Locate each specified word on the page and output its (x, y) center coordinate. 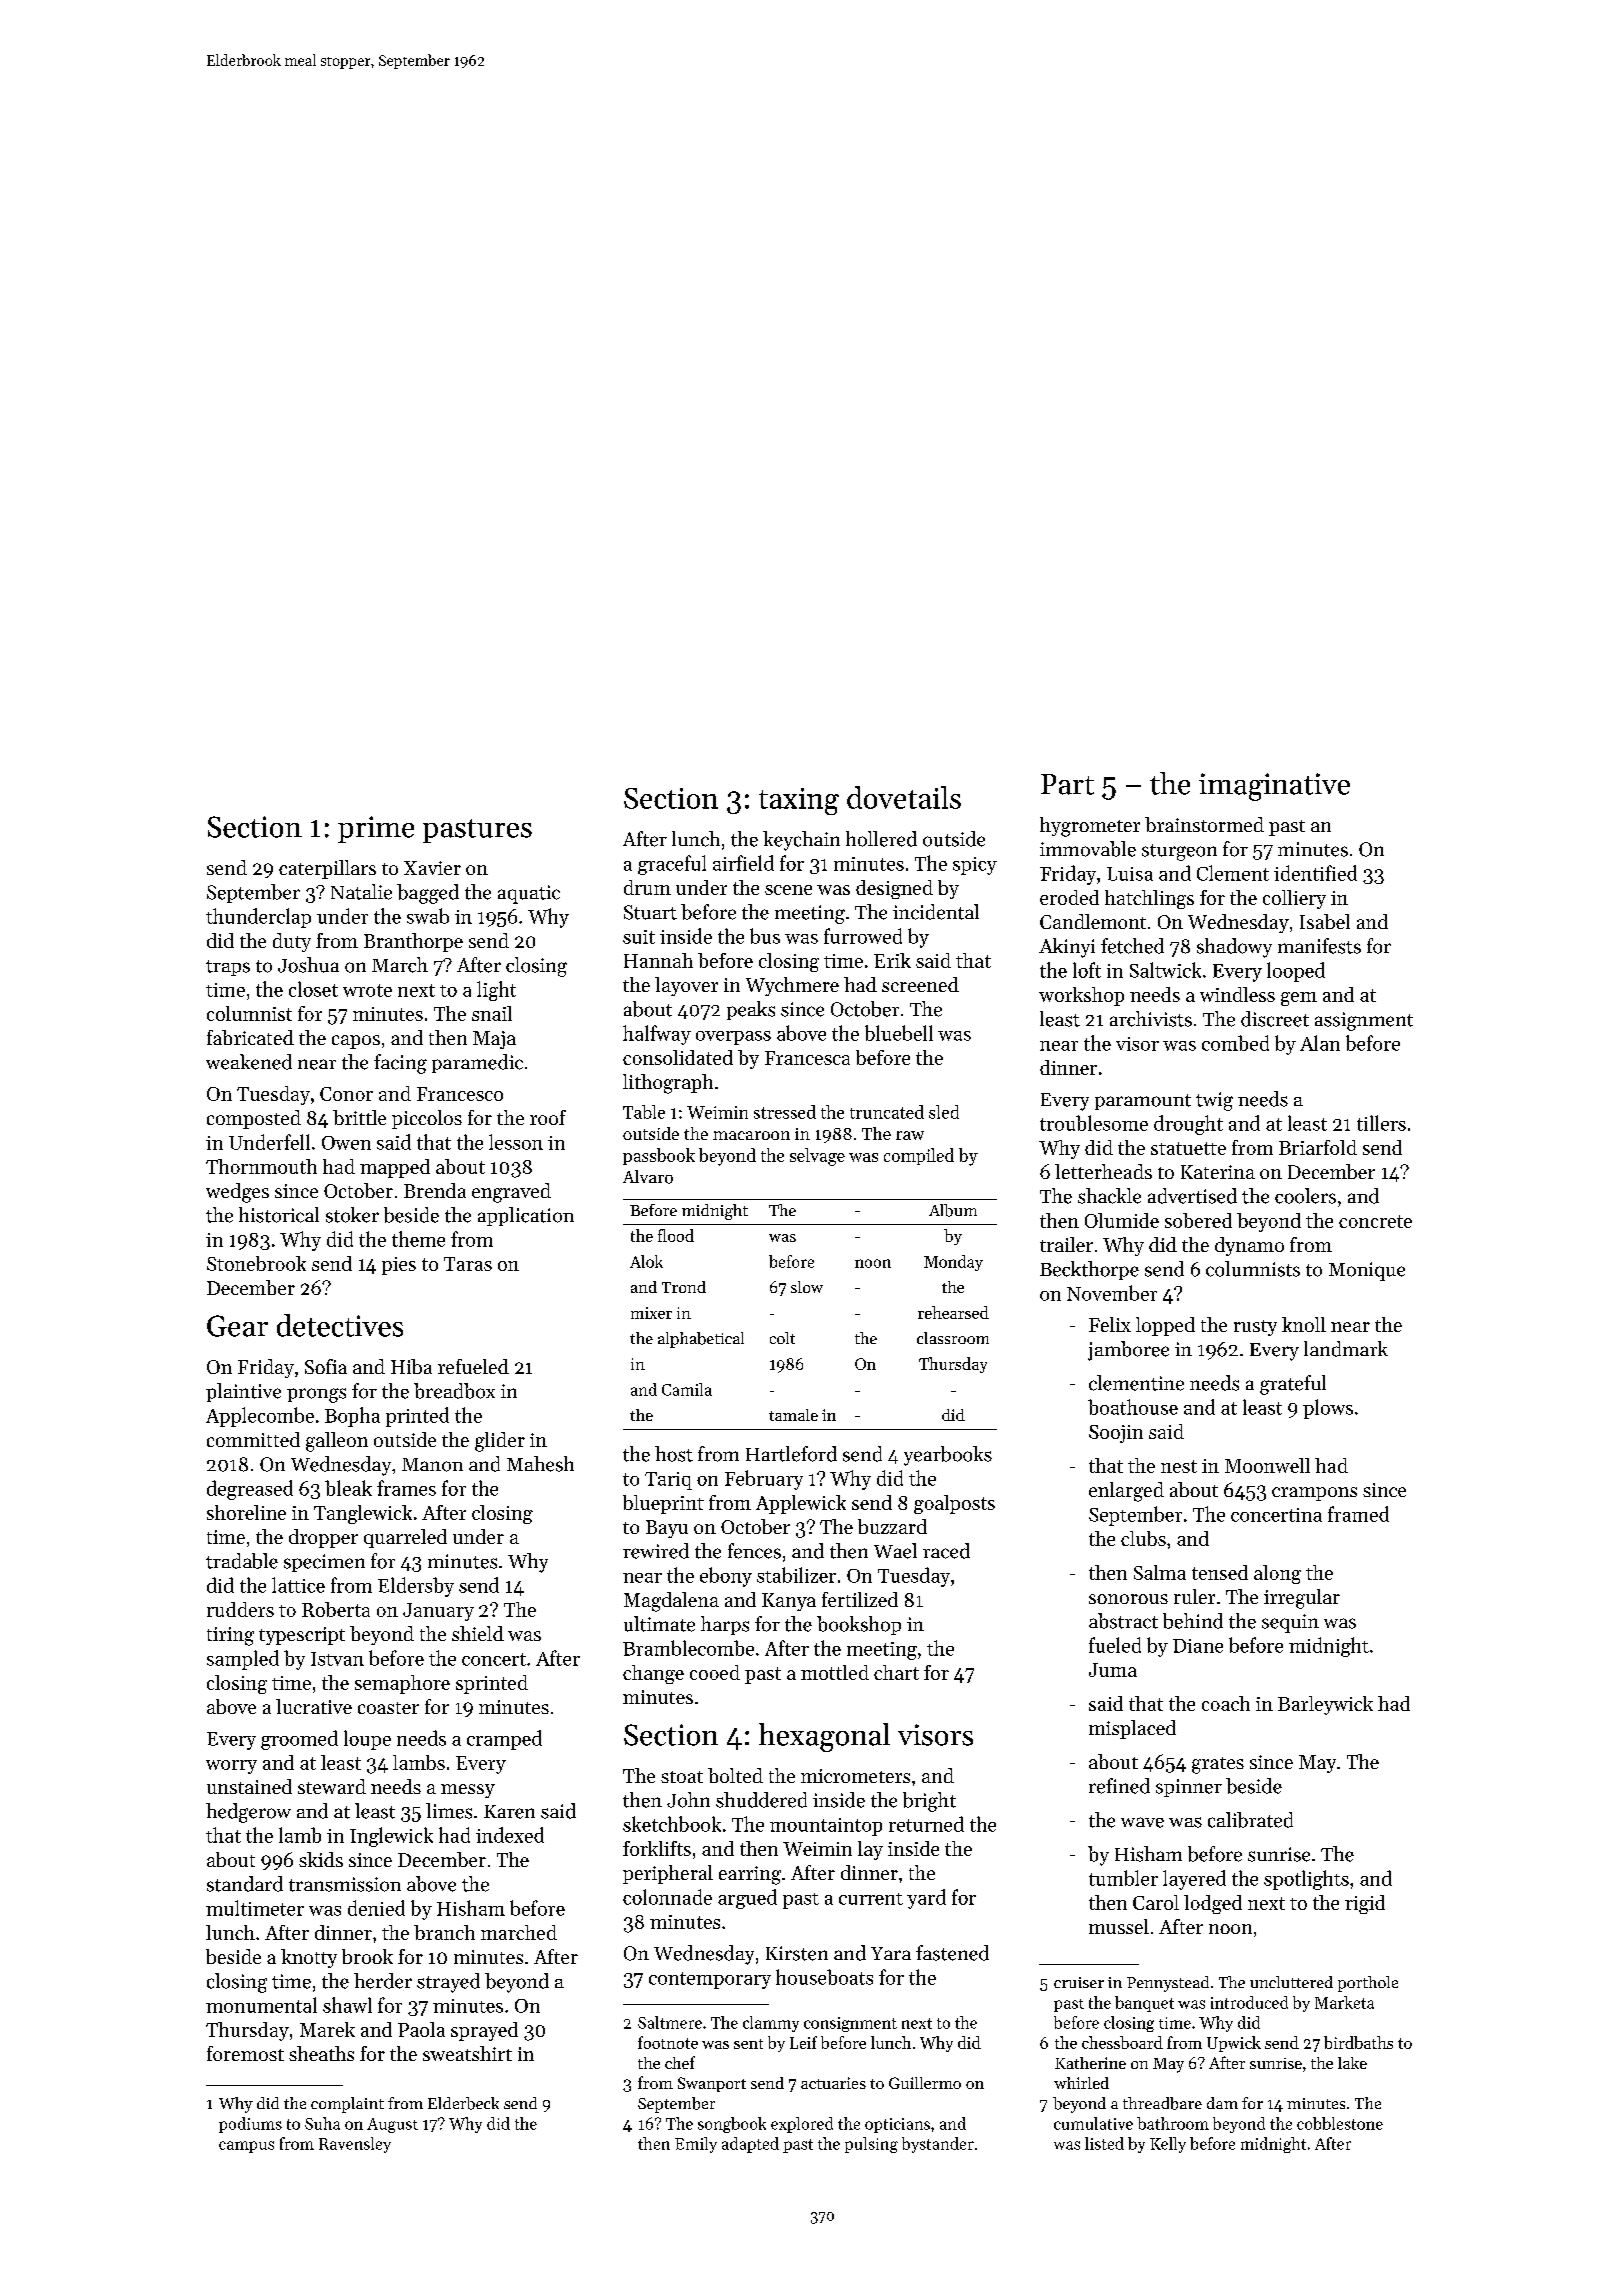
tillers (1381, 1123)
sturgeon (1179, 852)
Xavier (432, 868)
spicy (975, 866)
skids (321, 1859)
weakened (249, 1062)
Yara (891, 1953)
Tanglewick (363, 1514)
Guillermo (925, 2083)
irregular (1302, 1599)
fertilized (860, 1599)
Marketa (1344, 2002)
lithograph (668, 1084)
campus (246, 2147)
